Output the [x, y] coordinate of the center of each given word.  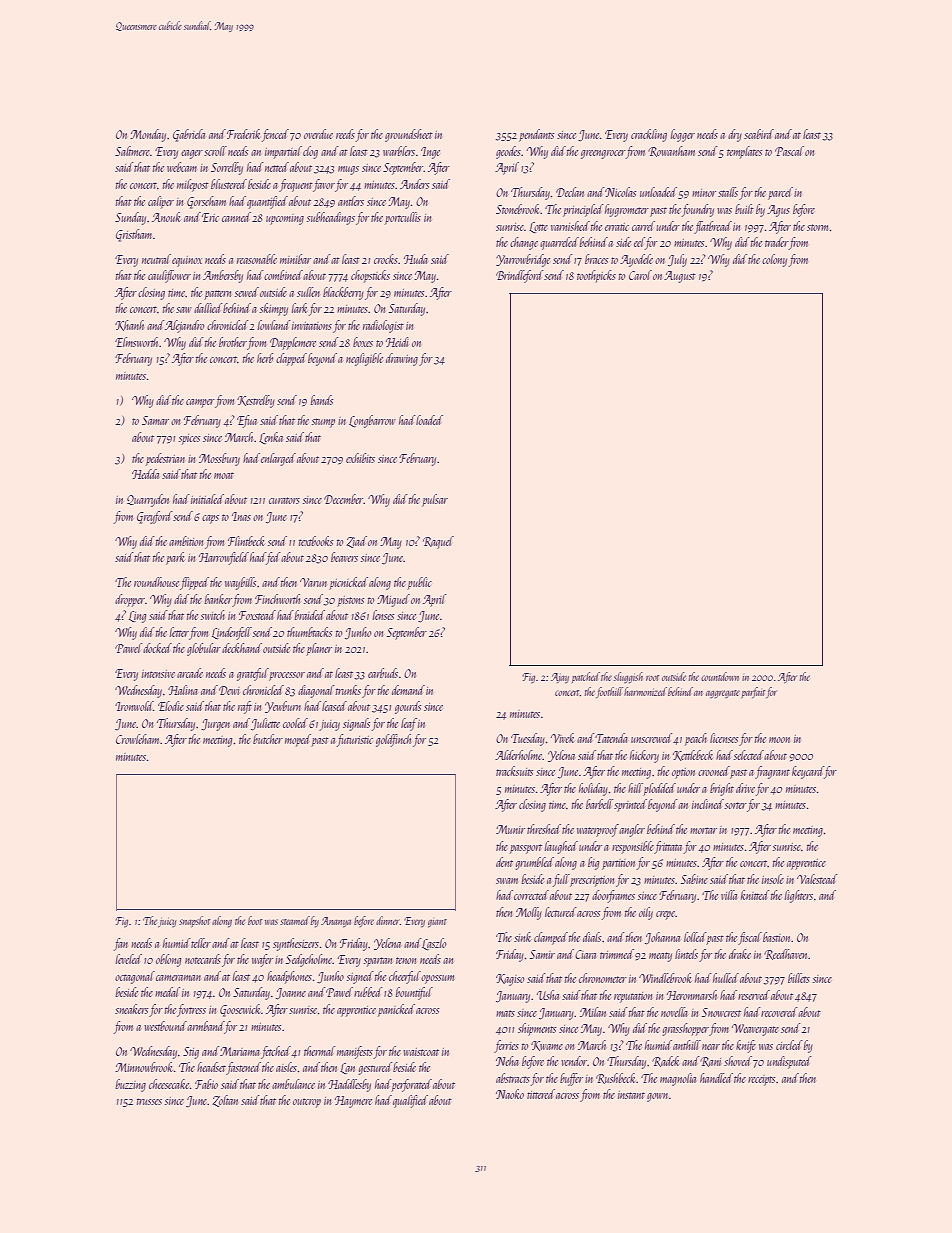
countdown [720, 676]
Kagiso [510, 980]
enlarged [278, 459]
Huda [416, 259]
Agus [778, 211]
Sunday [130, 218]
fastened [243, 1068]
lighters [799, 896]
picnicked [348, 583]
